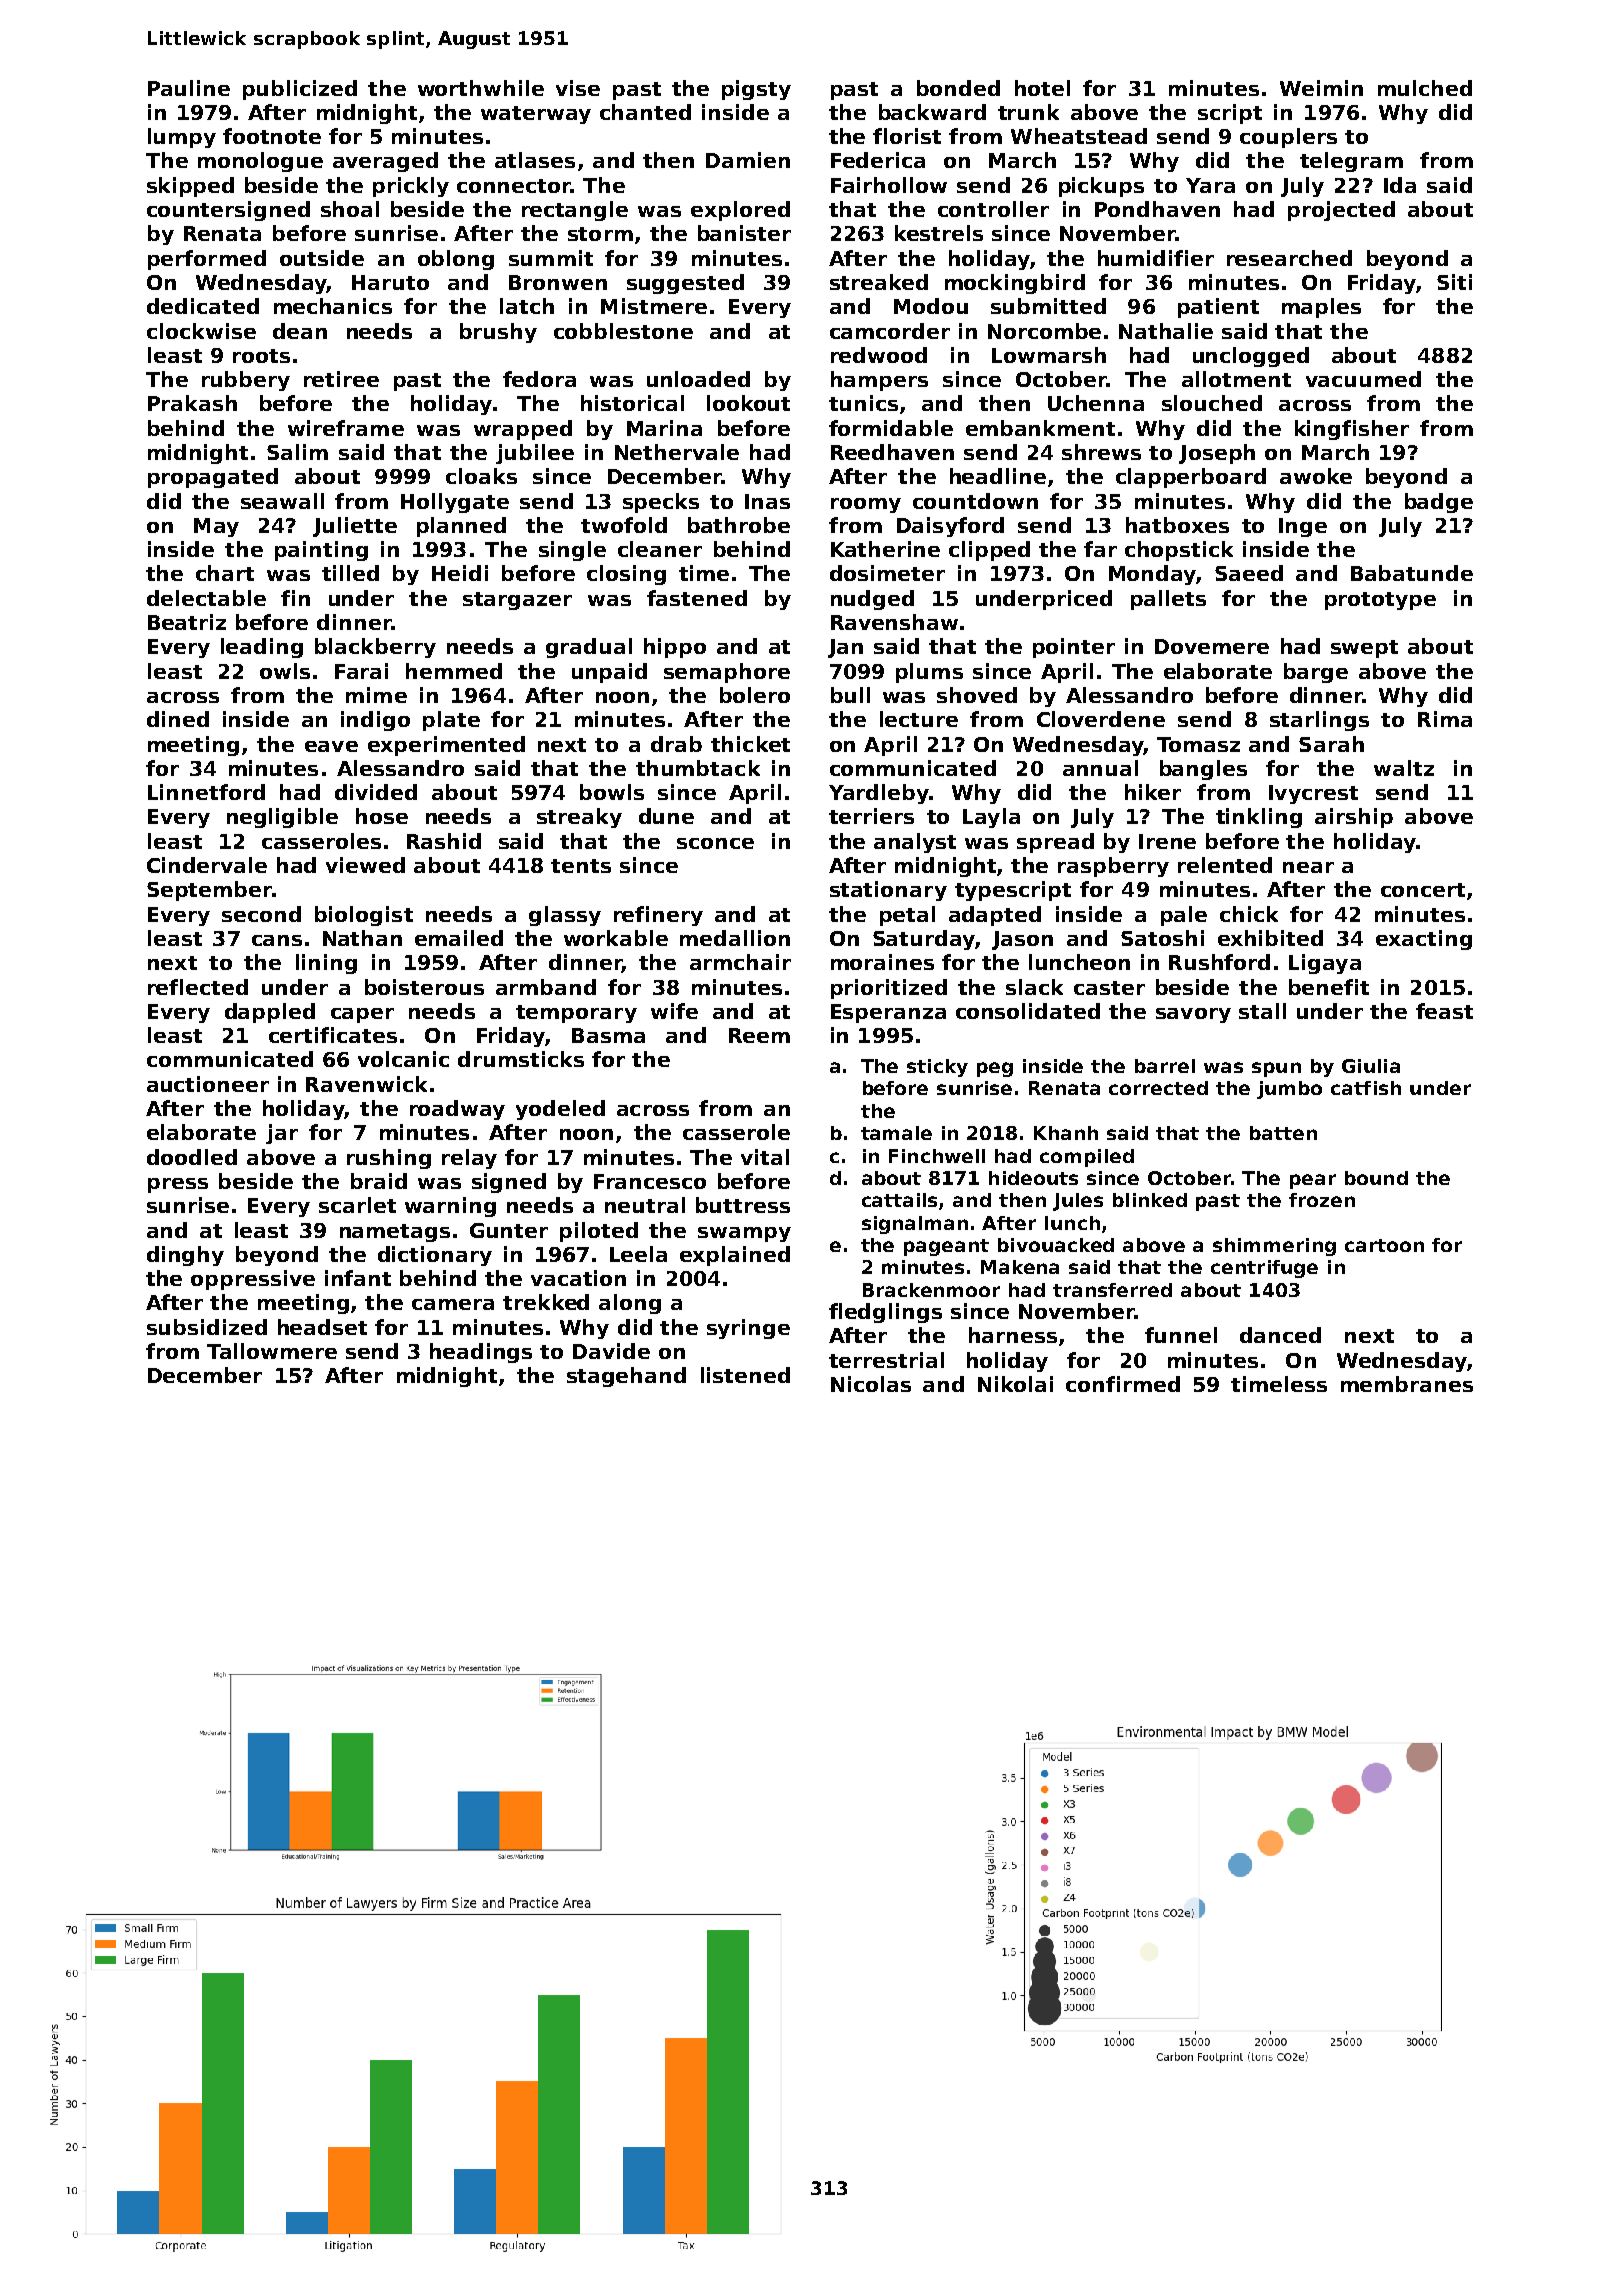 This page has height=2292, width=1620. What do you see at coordinates (1249, 573) in the page?
I see `Saeed` at bounding box center [1249, 573].
